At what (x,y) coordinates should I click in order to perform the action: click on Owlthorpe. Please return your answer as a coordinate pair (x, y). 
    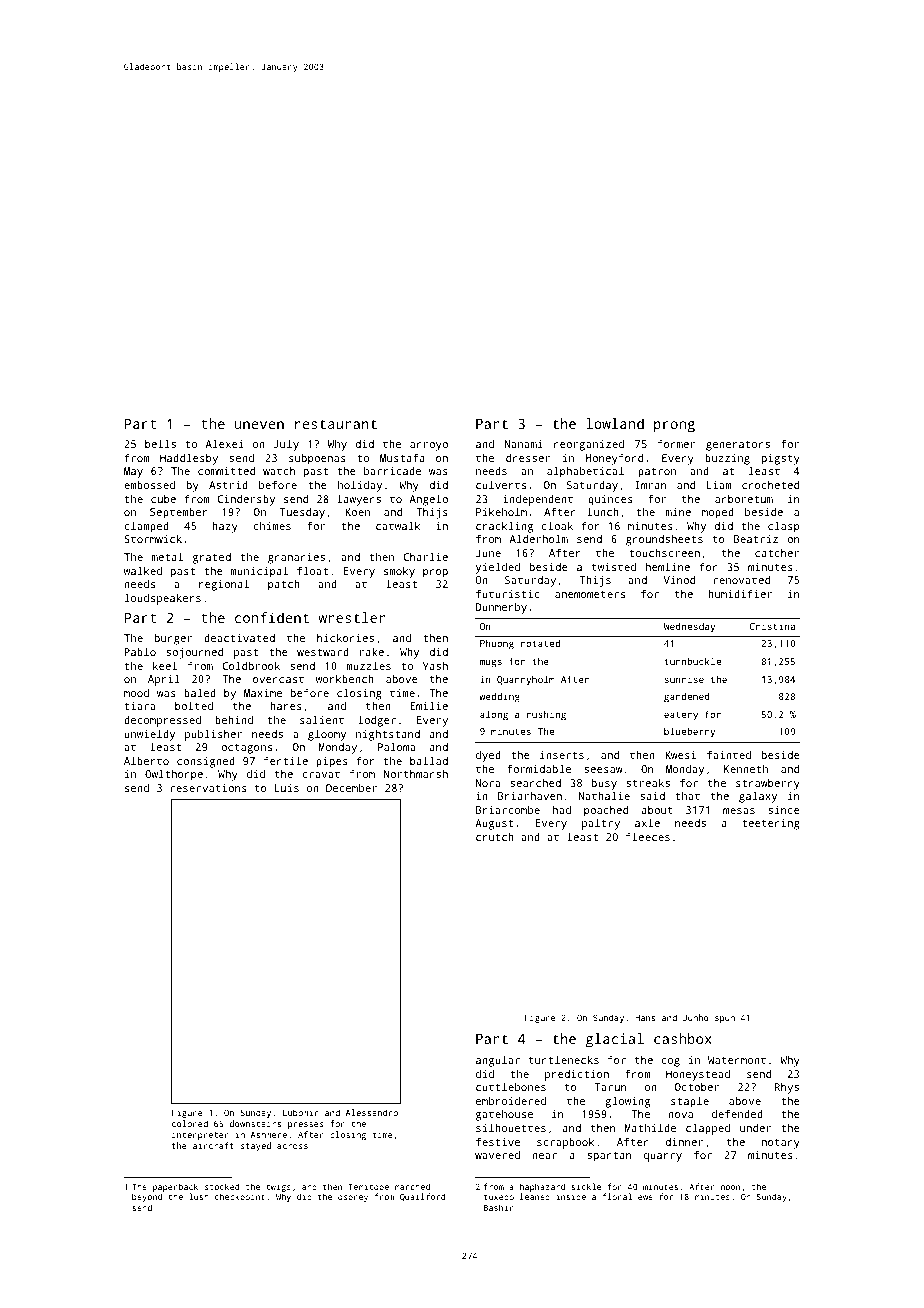
    Looking at the image, I should click on (174, 775).
